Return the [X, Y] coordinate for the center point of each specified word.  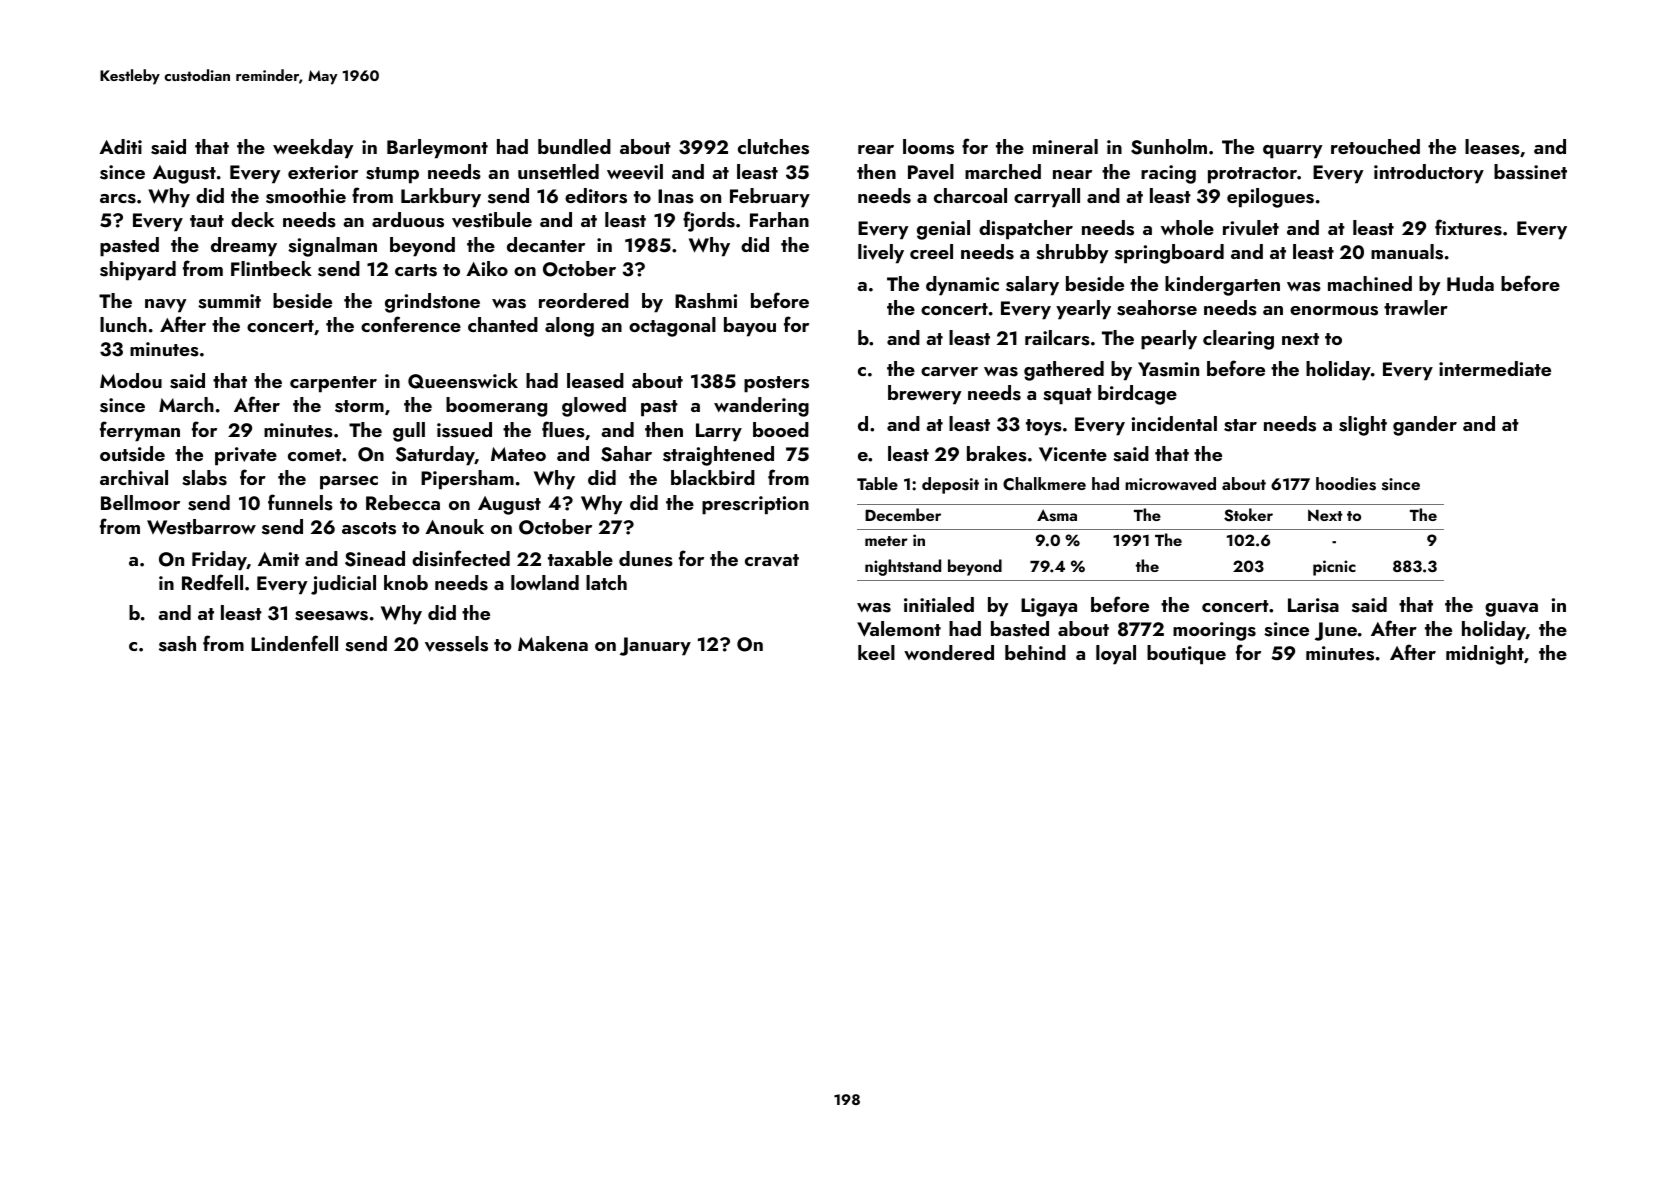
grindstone [432, 303]
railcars [1057, 338]
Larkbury [441, 198]
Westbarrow [201, 527]
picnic [1334, 568]
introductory [1429, 174]
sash [177, 644]
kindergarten [1222, 286]
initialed [939, 604]
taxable [580, 558]
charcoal [970, 195]
